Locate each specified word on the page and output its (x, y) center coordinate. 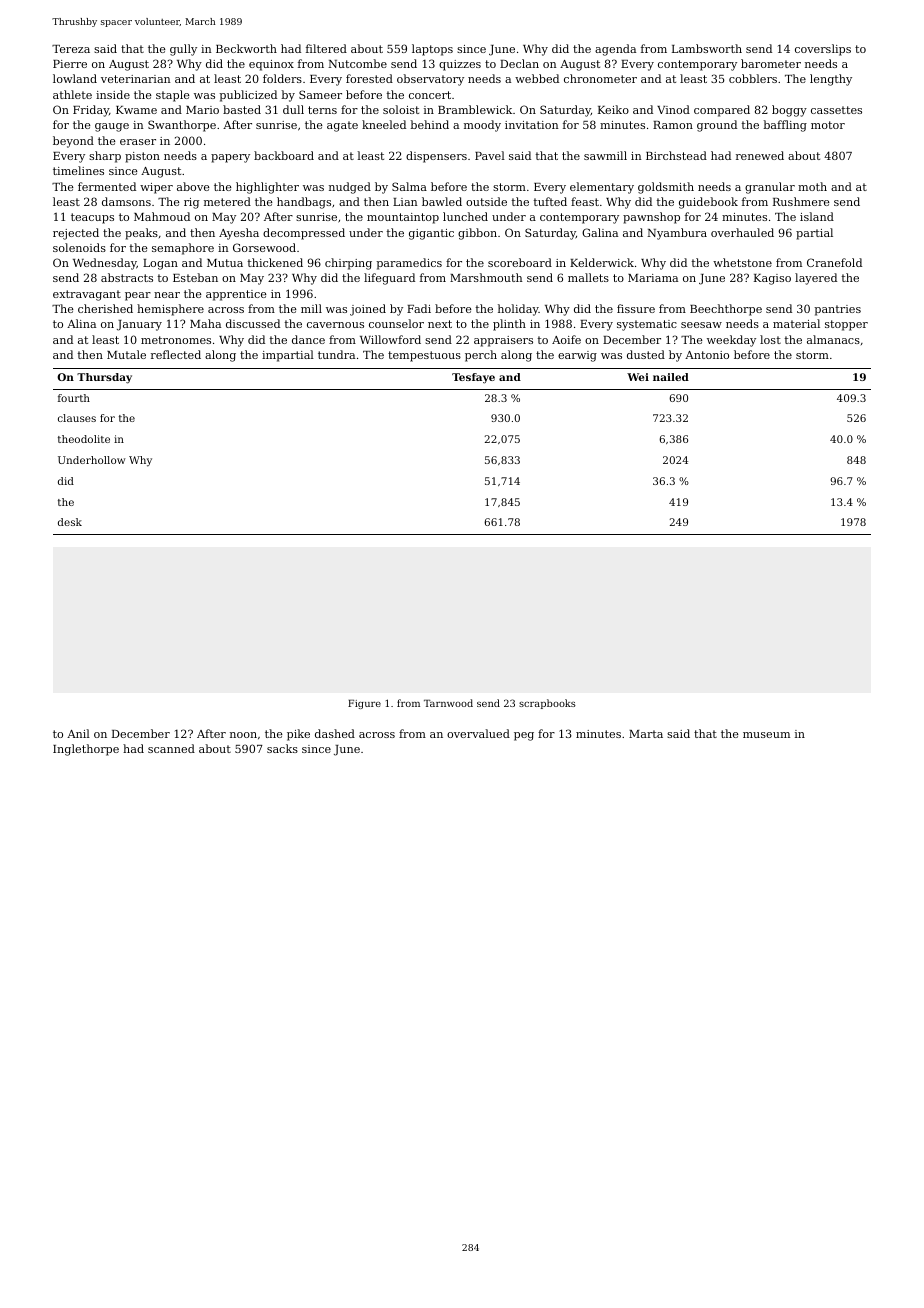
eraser (138, 142)
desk (70, 522)
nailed (671, 377)
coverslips (823, 50)
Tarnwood (448, 703)
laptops (432, 50)
